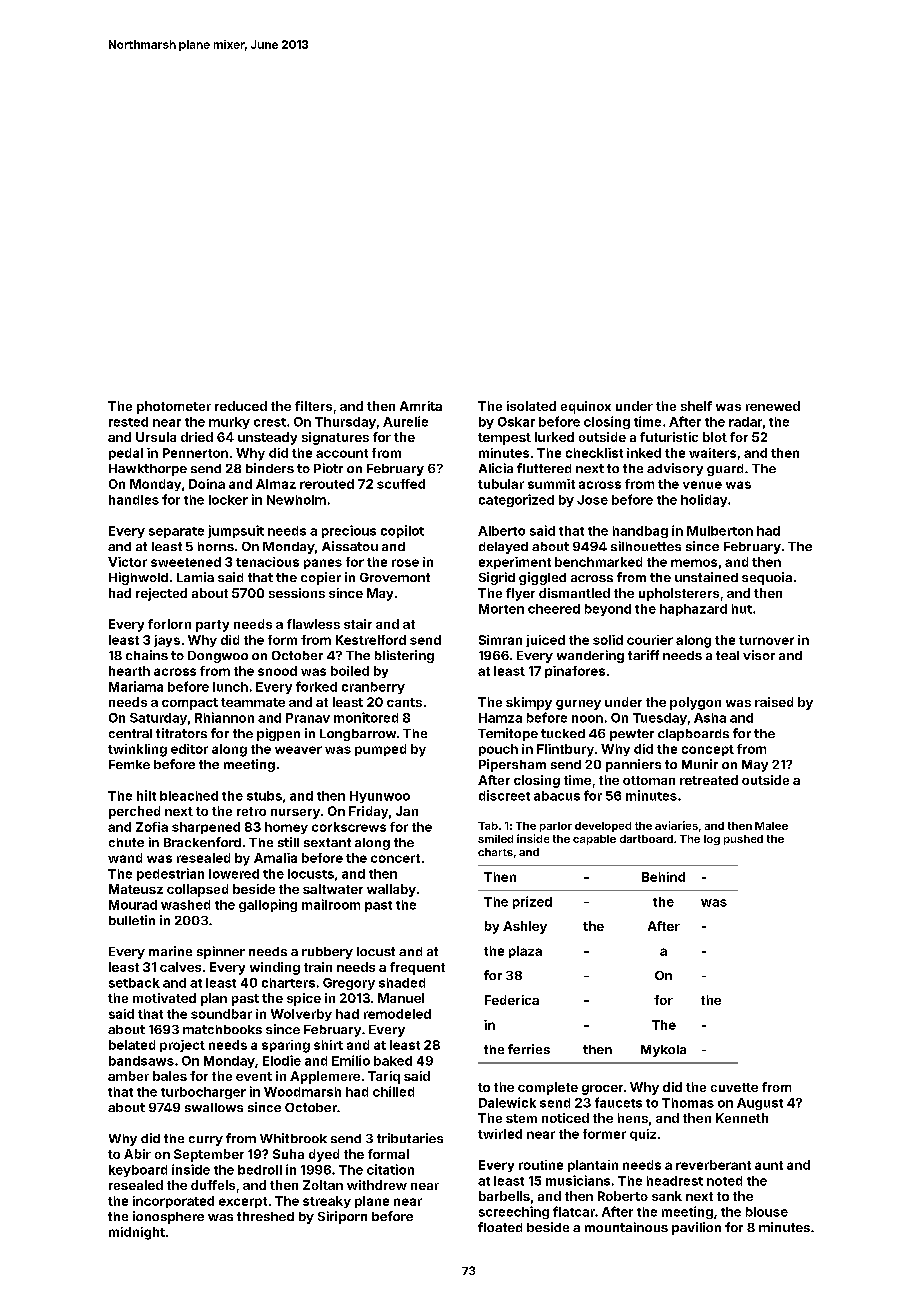  Describe the element at coordinates (525, 927) in the document. I see `Ashley` at that location.
